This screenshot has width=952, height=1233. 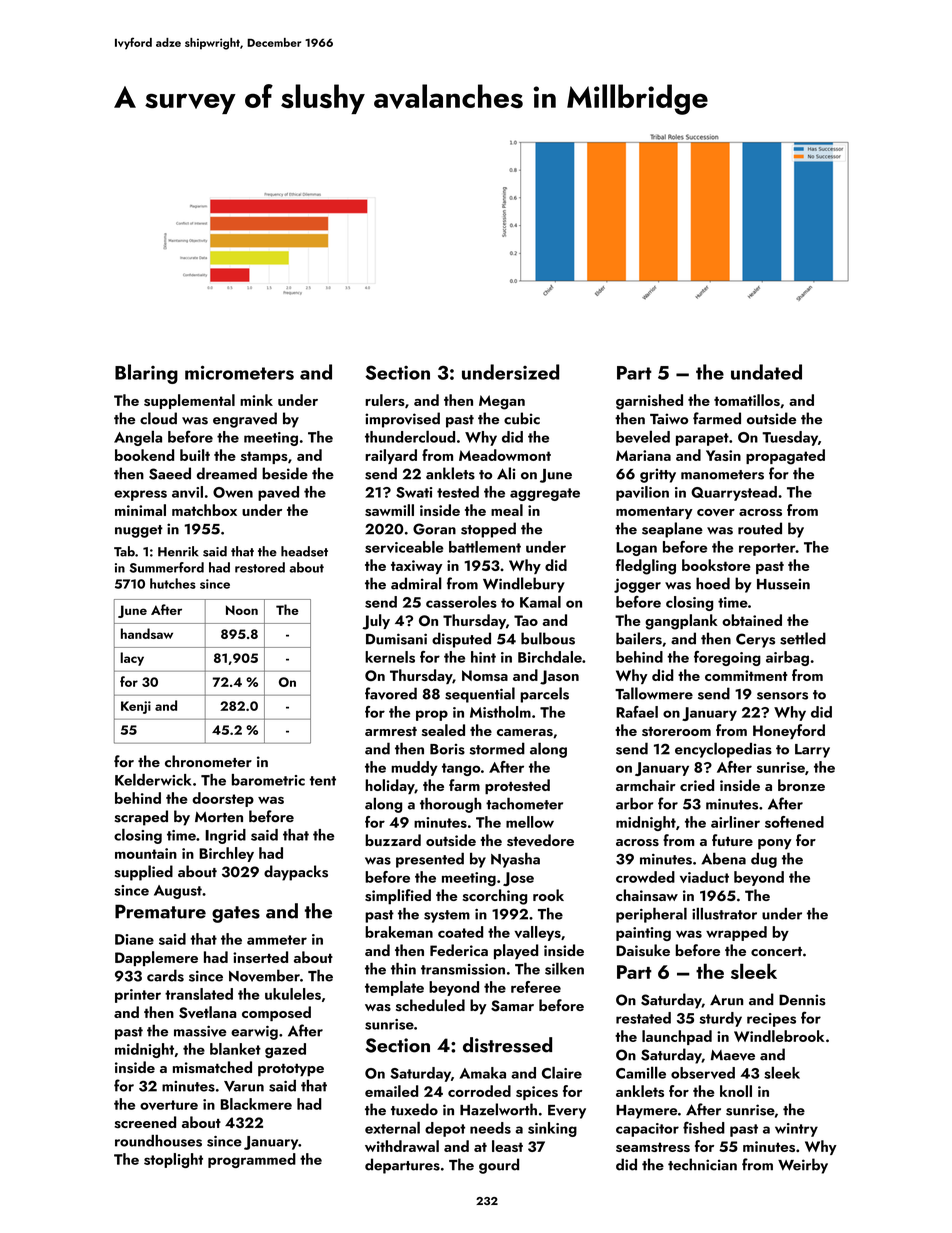 I want to click on emailed, so click(x=391, y=1091).
